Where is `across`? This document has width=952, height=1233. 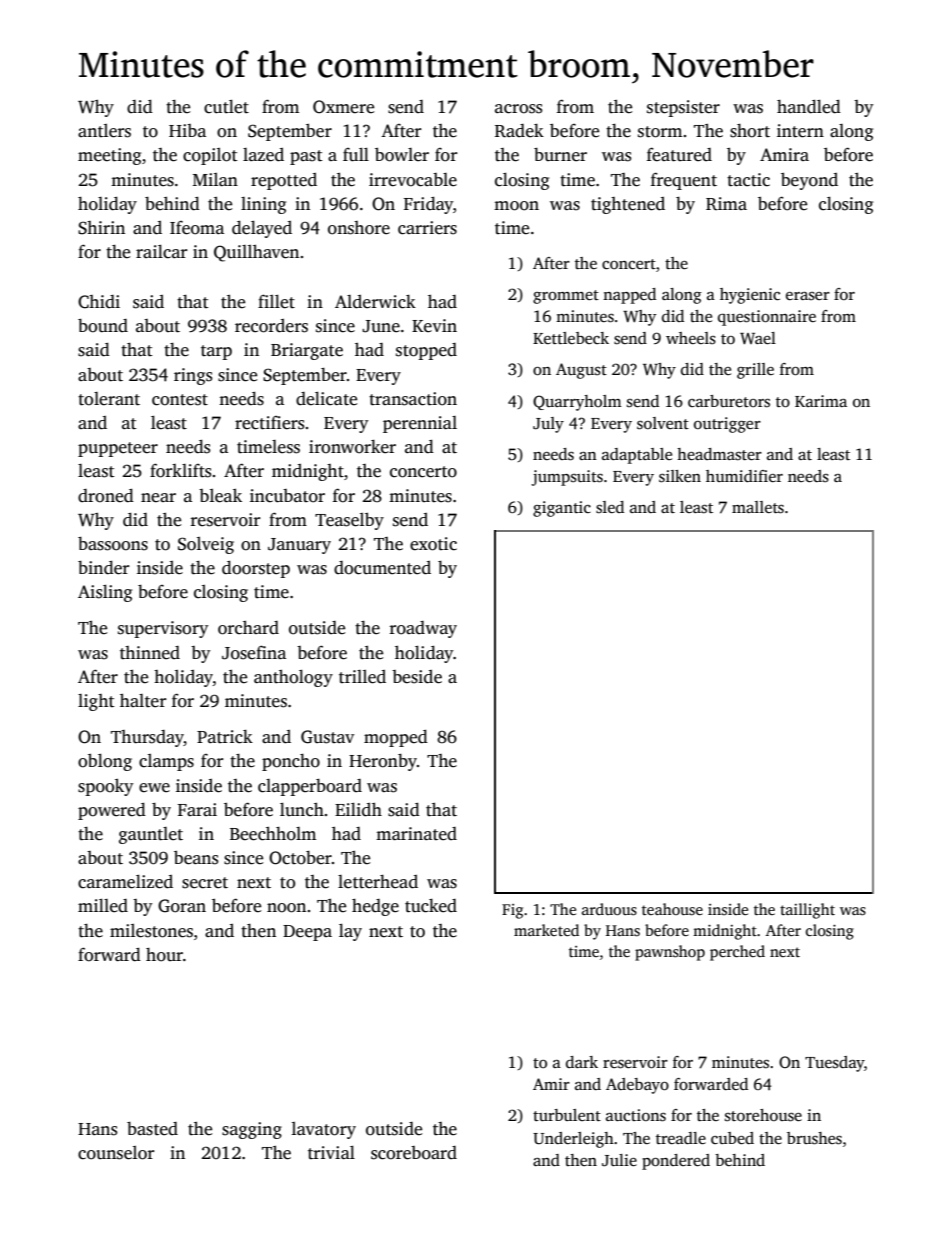
across is located at coordinates (518, 109).
